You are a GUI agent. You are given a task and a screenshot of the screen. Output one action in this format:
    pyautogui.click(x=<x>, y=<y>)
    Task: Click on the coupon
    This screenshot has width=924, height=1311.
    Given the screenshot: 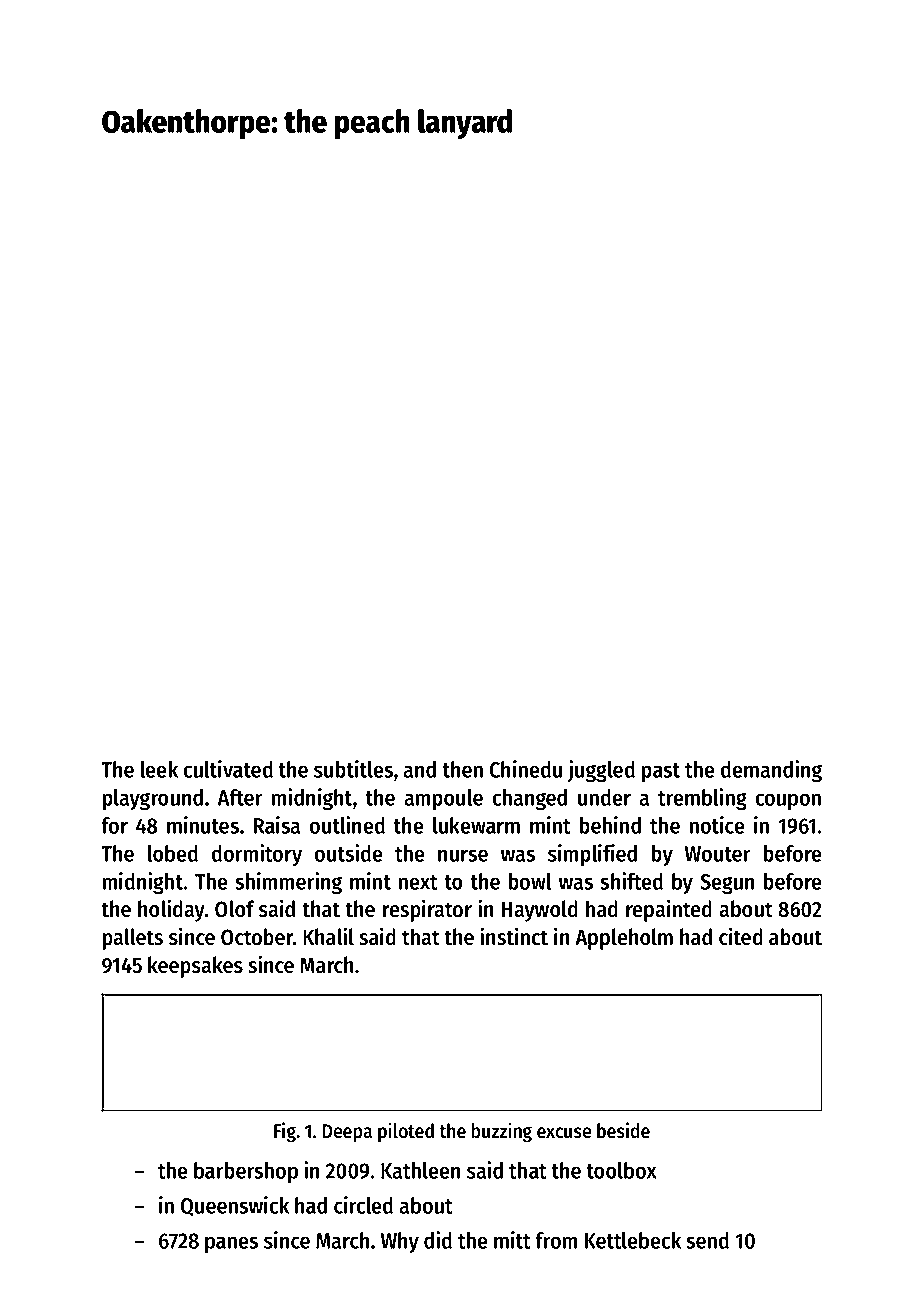 What is the action you would take?
    pyautogui.click(x=788, y=801)
